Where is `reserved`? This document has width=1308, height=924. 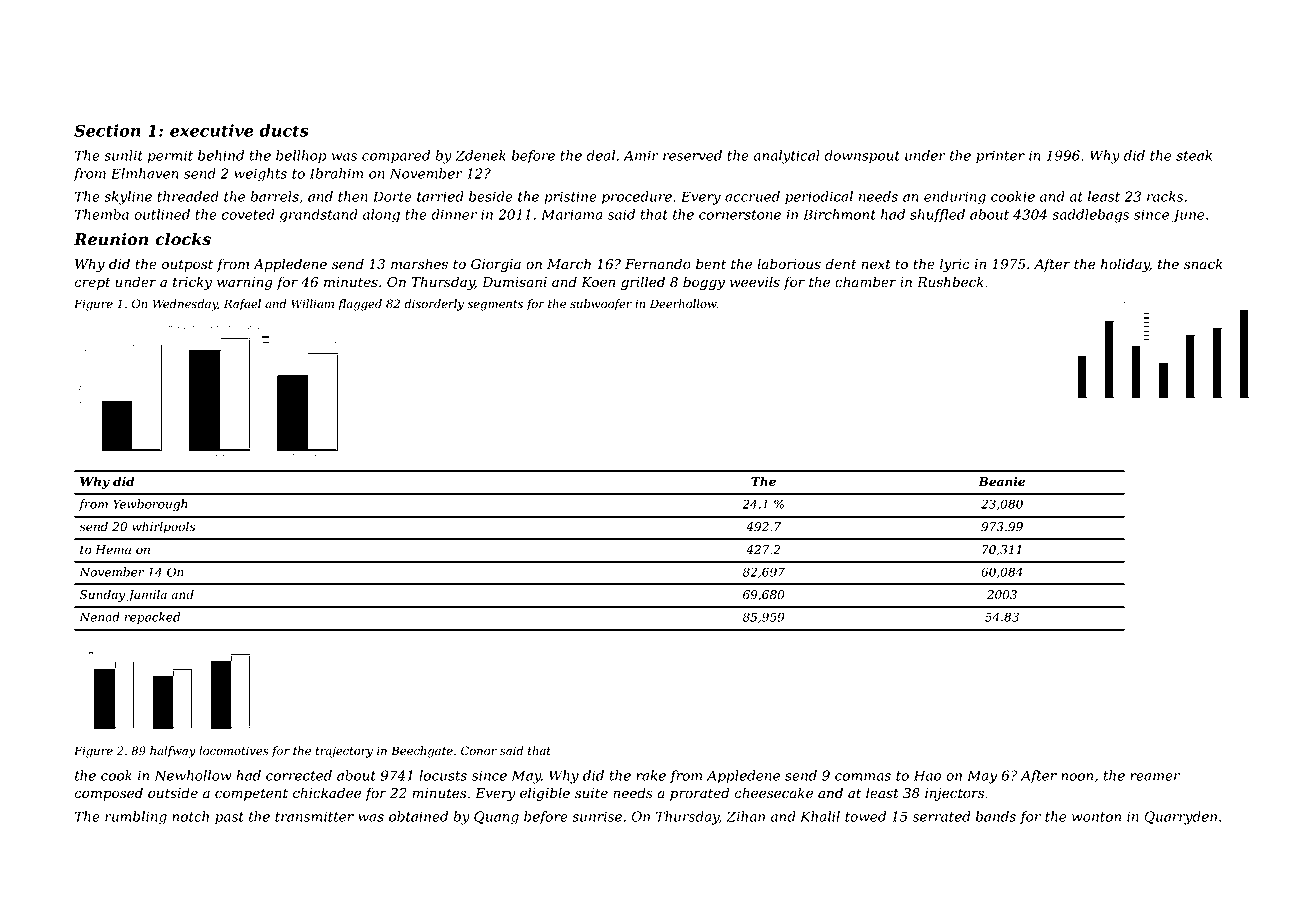 reserved is located at coordinates (692, 155).
